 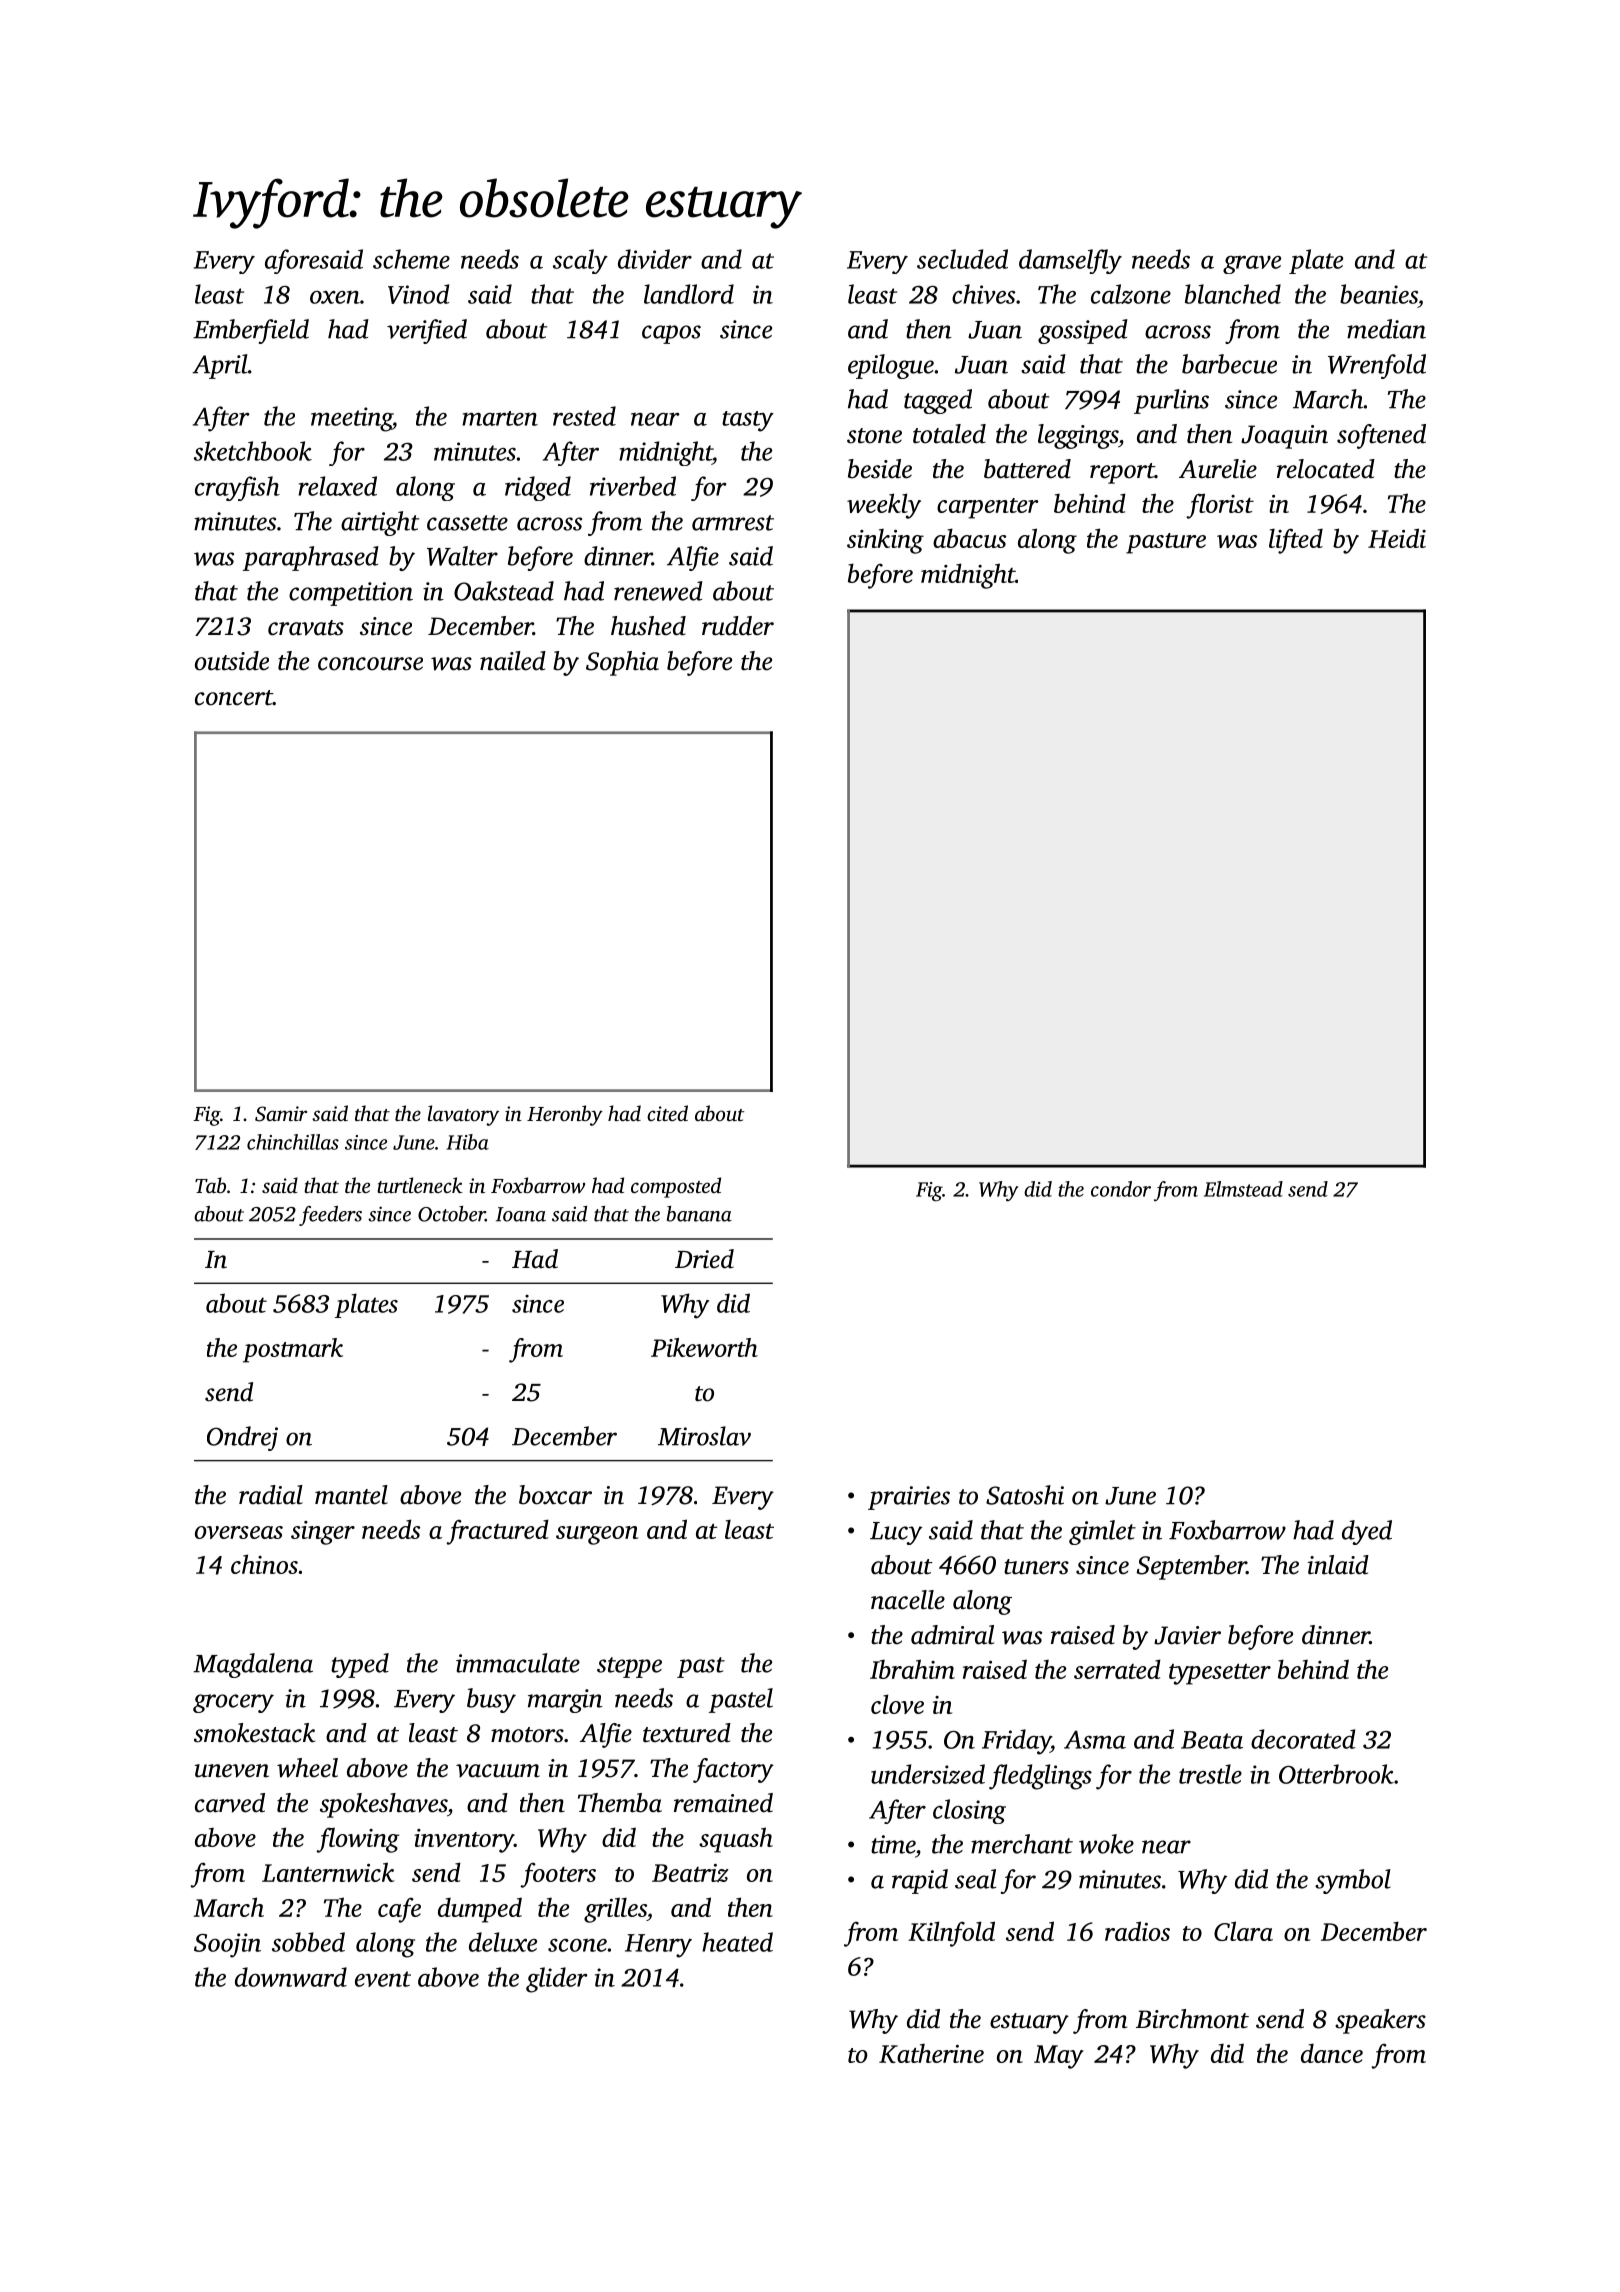 What do you see at coordinates (1243, 1189) in the screenshot?
I see `Elmstead` at bounding box center [1243, 1189].
